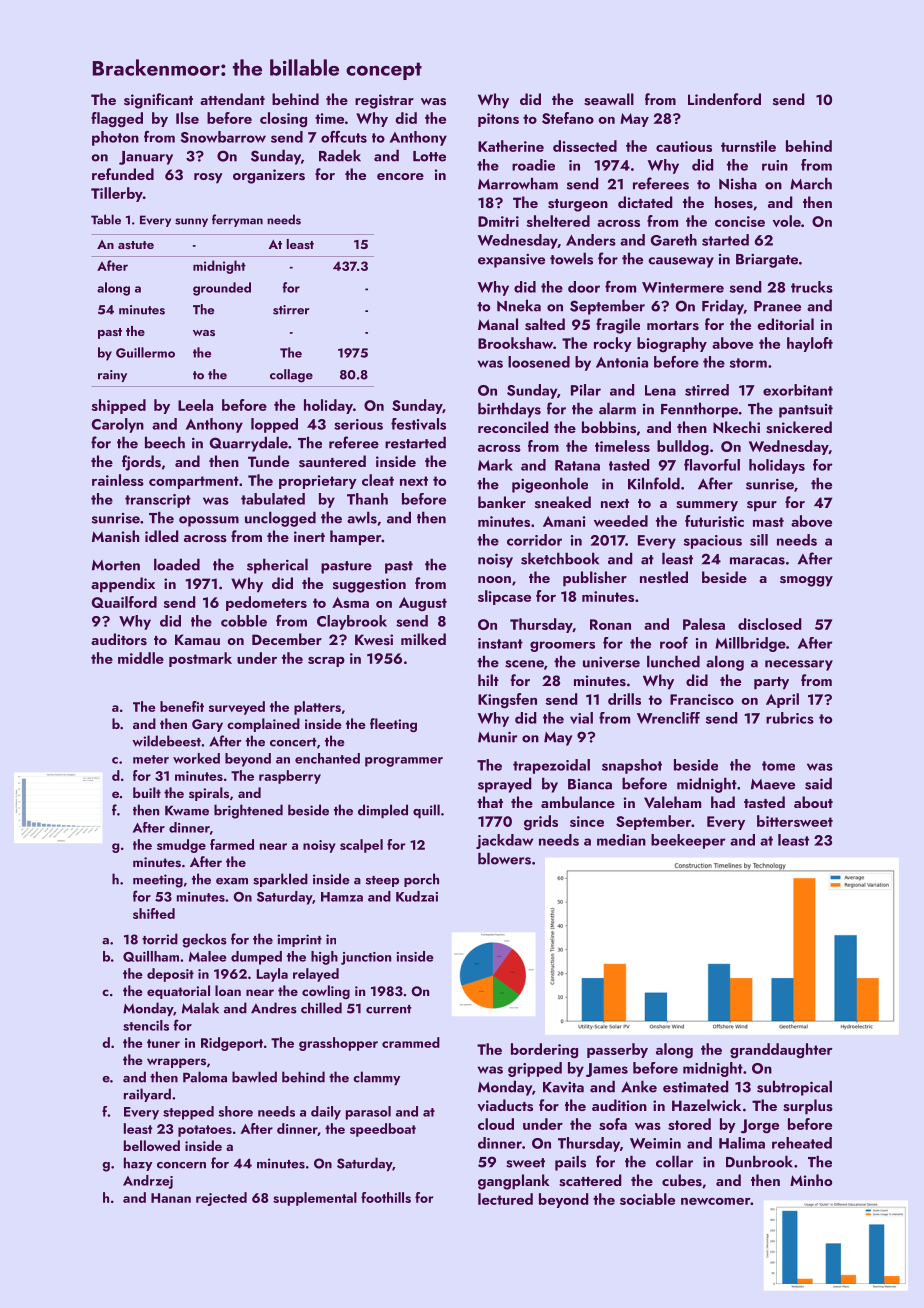 The height and width of the screenshot is (1308, 924). What do you see at coordinates (498, 324) in the screenshot?
I see `Manal` at bounding box center [498, 324].
